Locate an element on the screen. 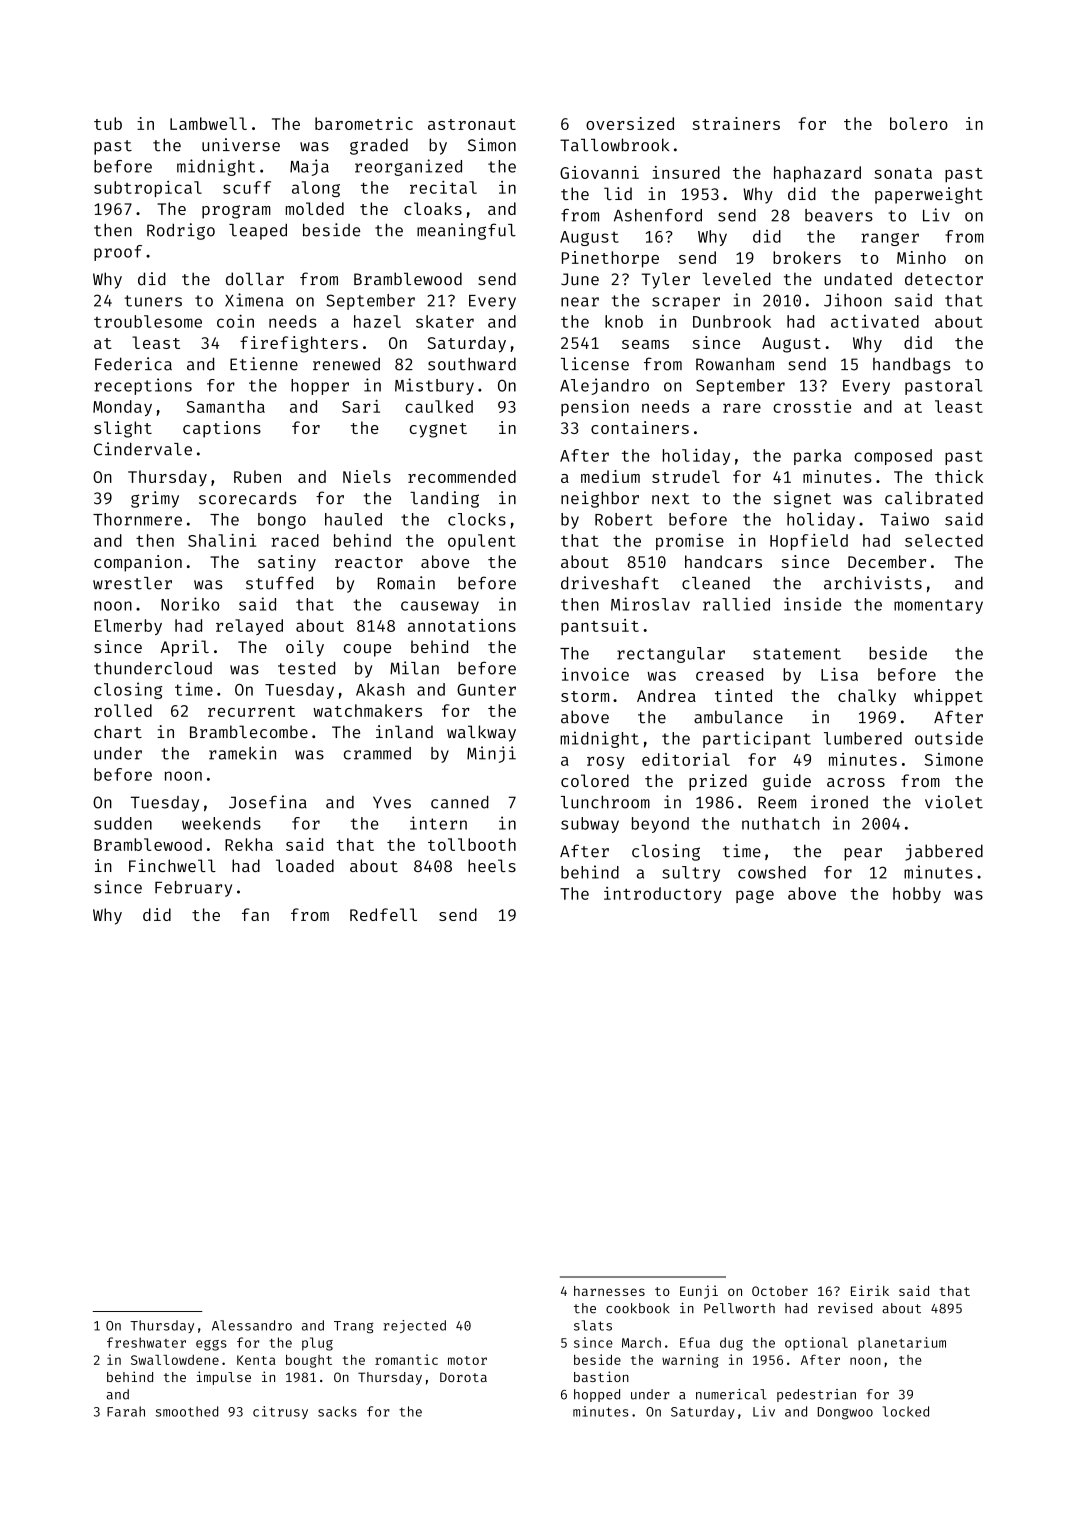 This screenshot has height=1524, width=1077. hobby is located at coordinates (917, 895).
